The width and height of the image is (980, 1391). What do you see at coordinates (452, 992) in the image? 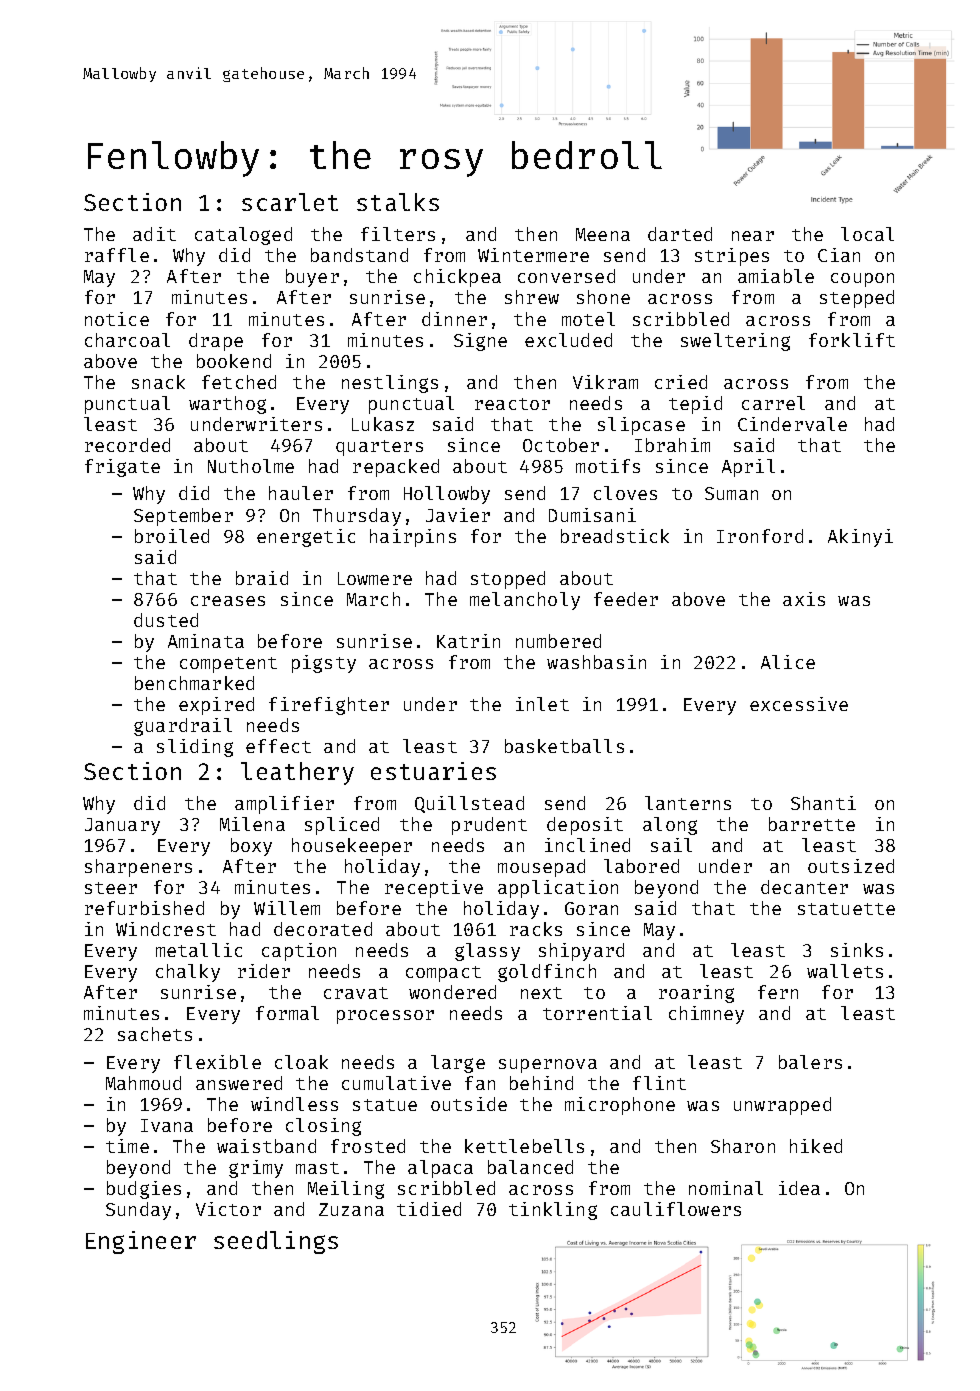
I see `wondered` at bounding box center [452, 992].
